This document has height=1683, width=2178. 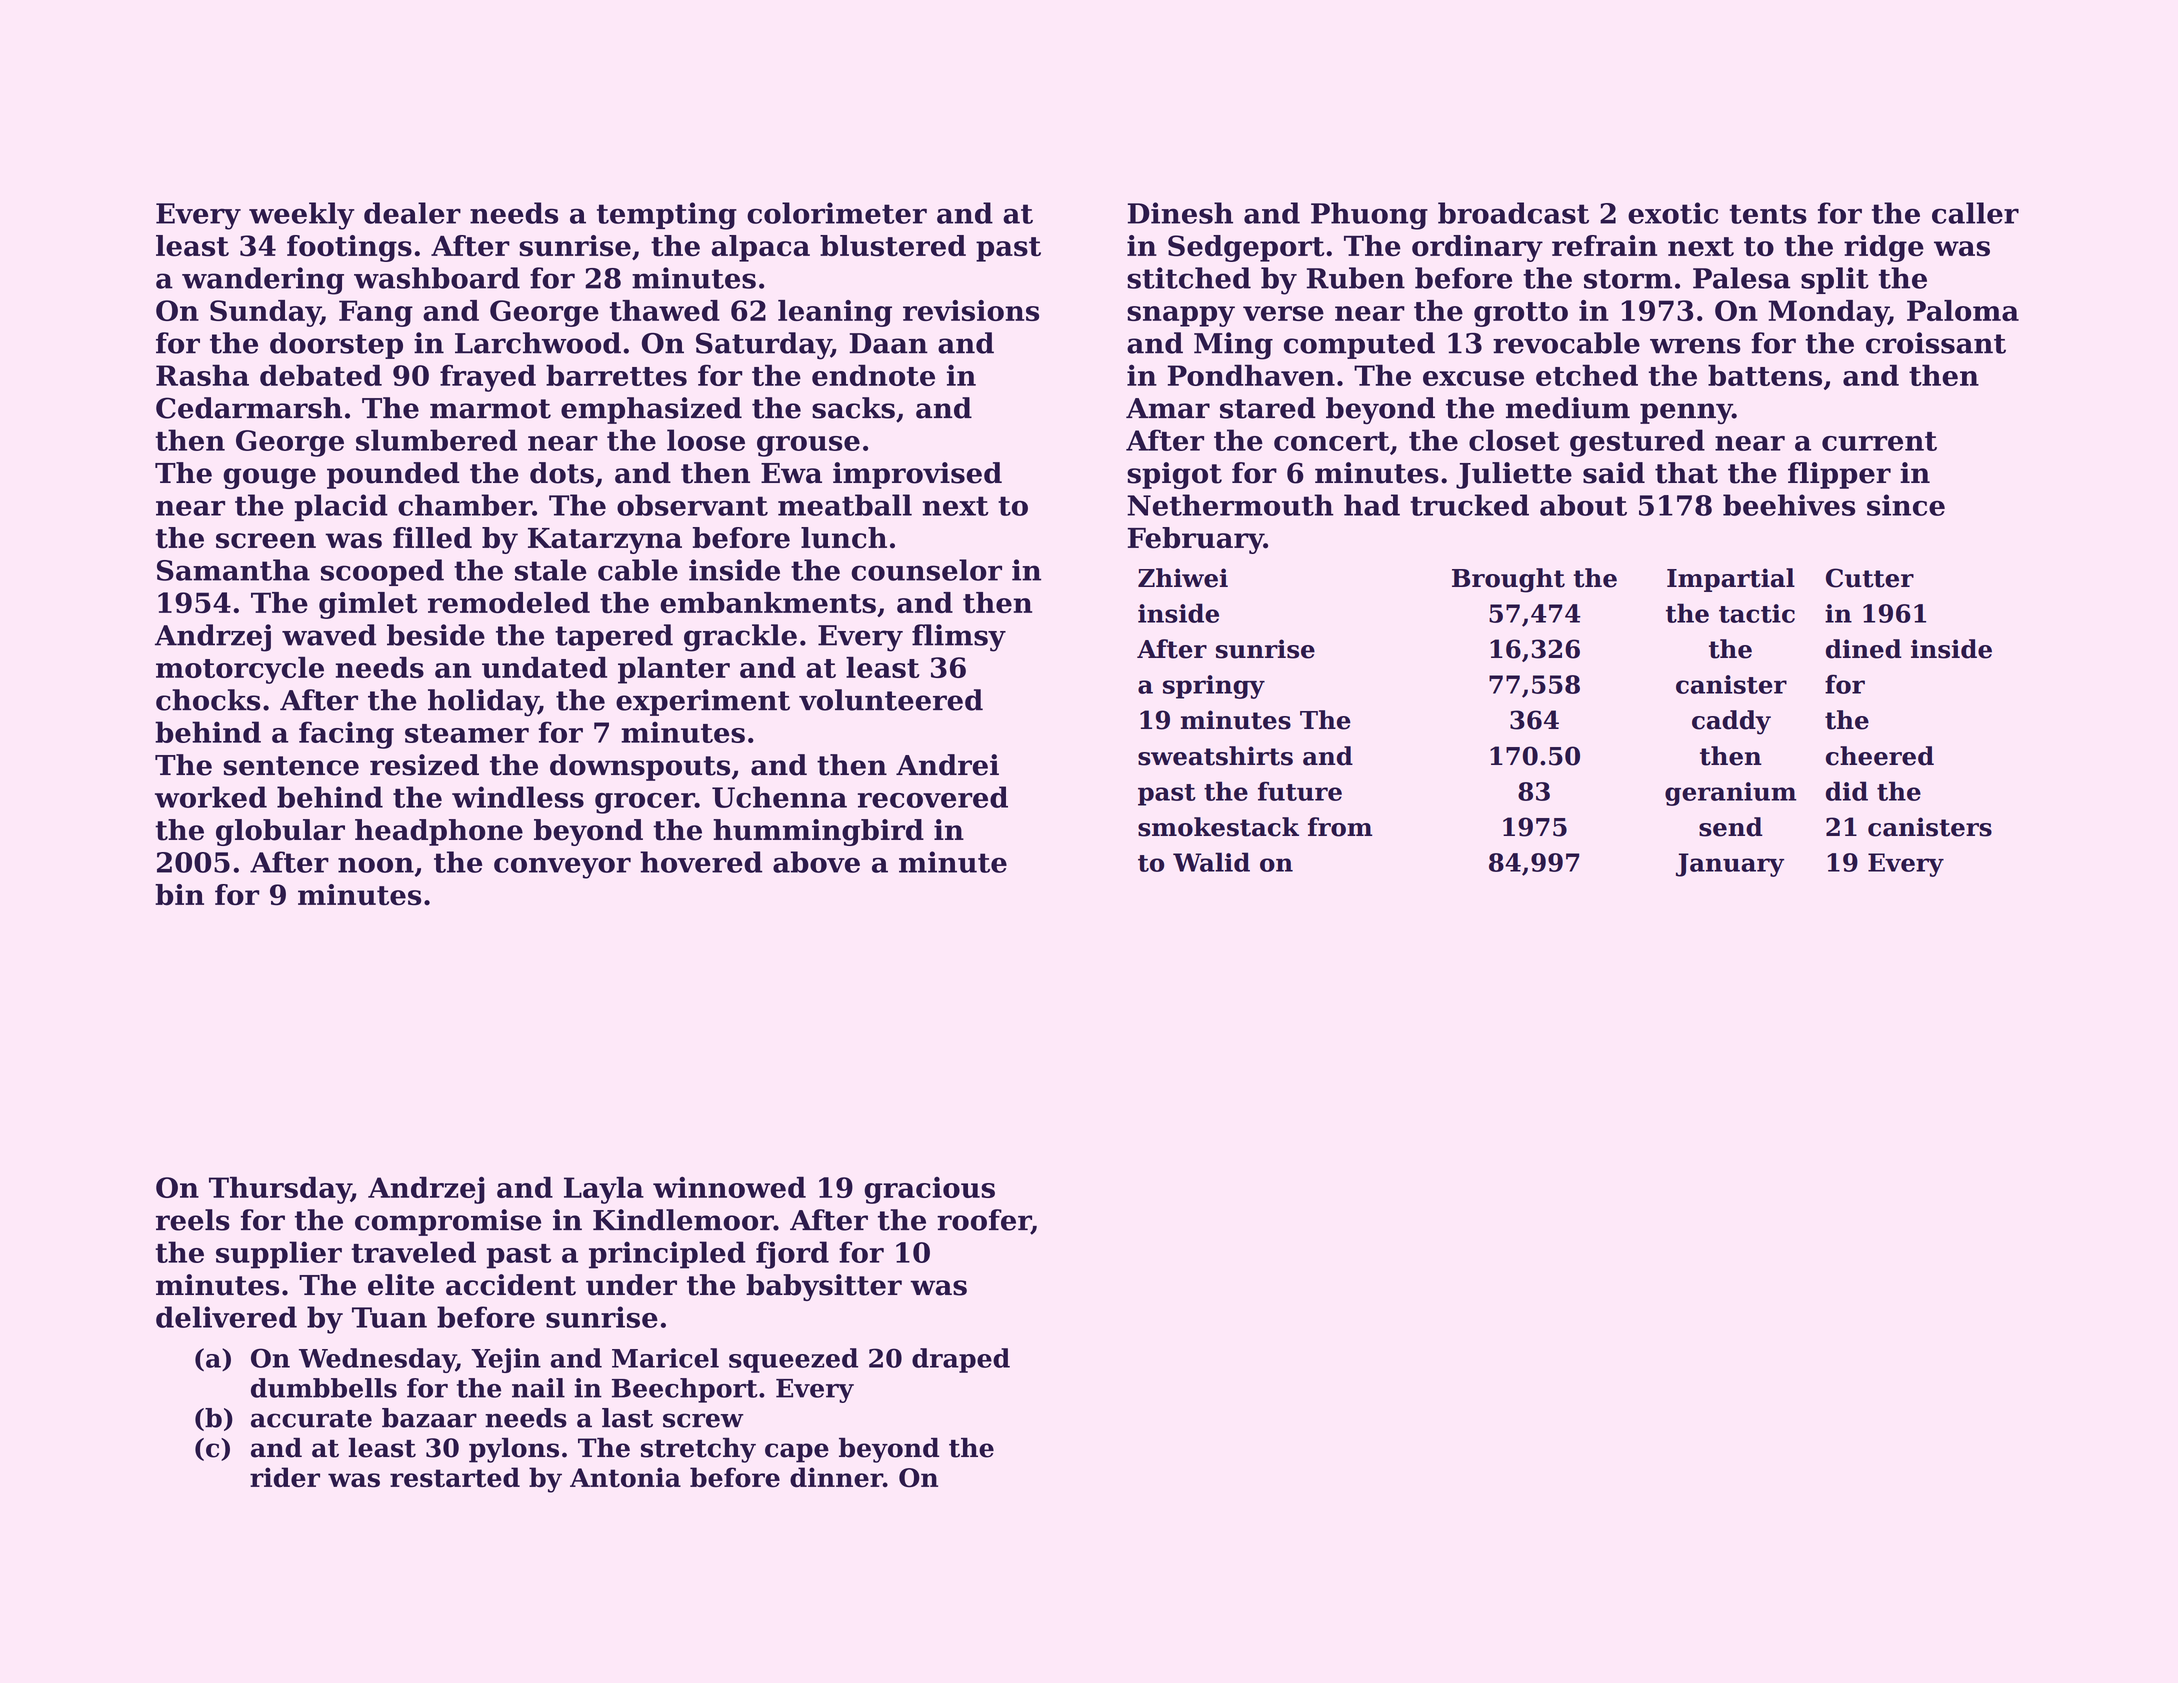 I want to click on gestured, so click(x=1637, y=443).
